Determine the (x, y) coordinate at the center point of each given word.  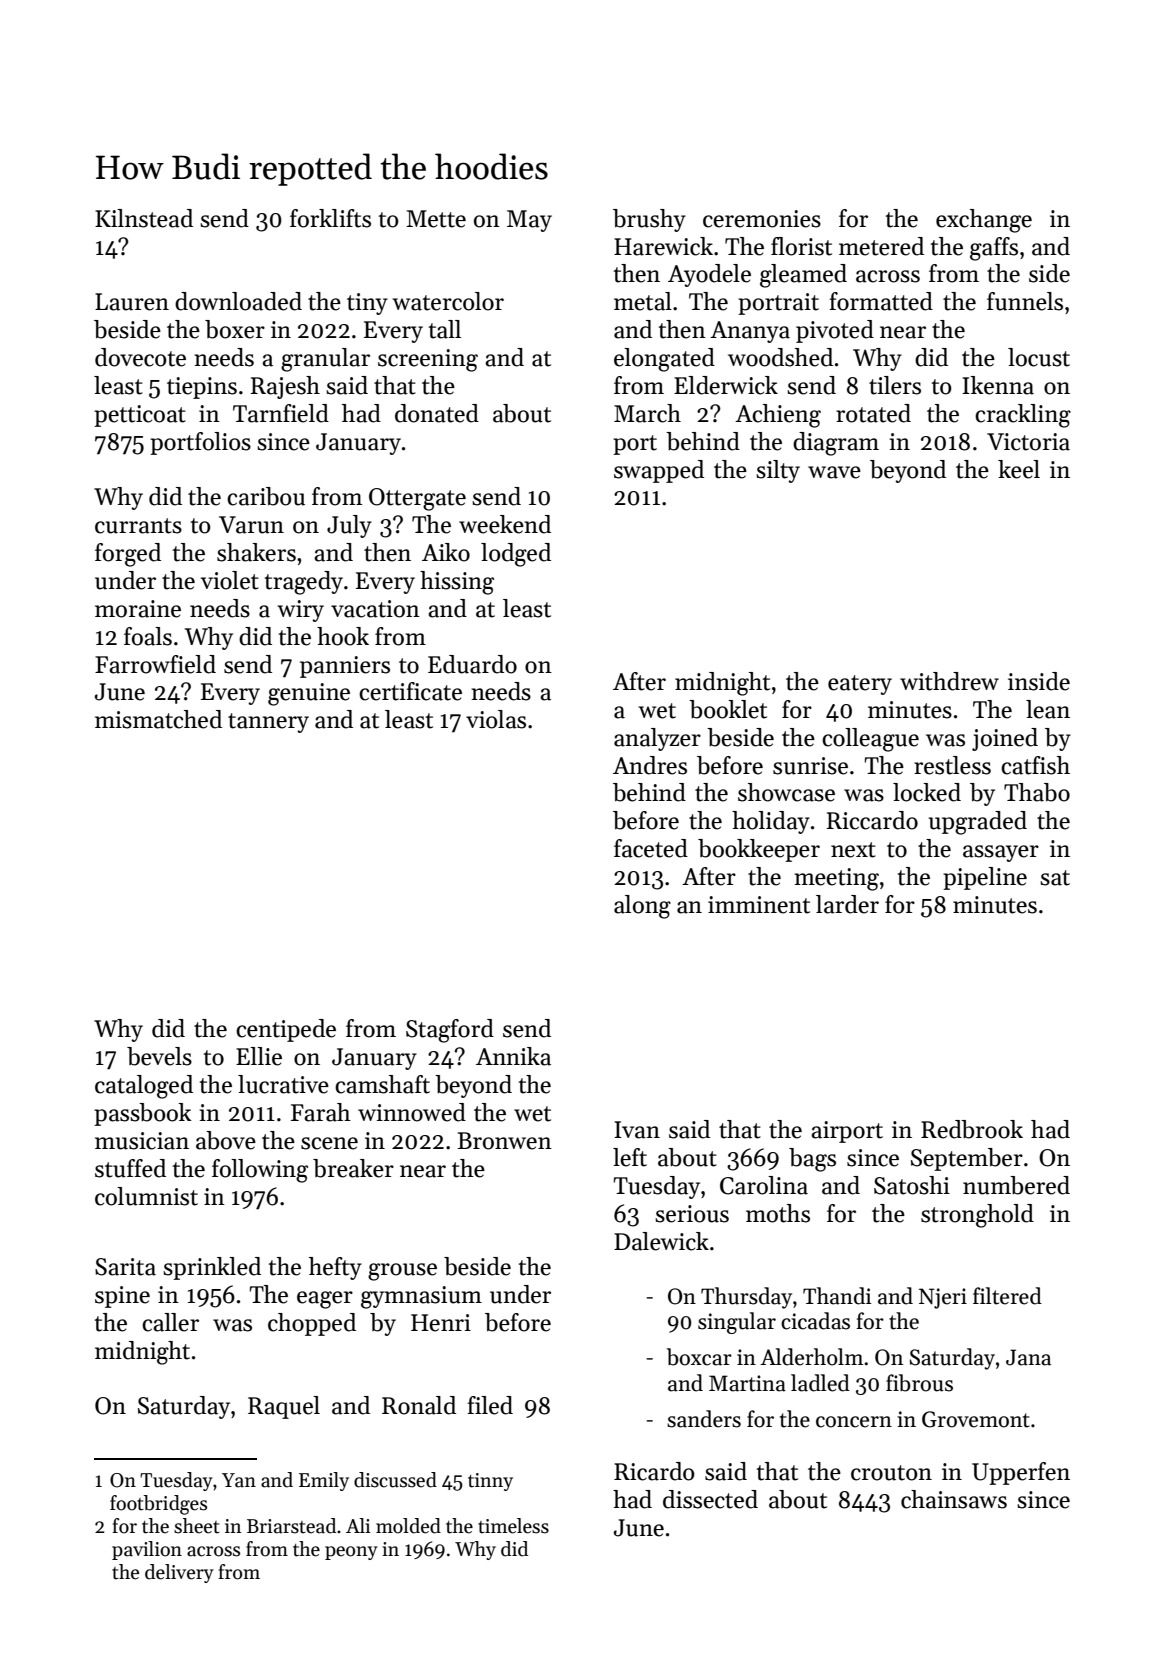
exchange (984, 221)
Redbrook (972, 1129)
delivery (179, 1573)
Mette (436, 219)
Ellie (259, 1056)
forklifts (330, 218)
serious (692, 1214)
